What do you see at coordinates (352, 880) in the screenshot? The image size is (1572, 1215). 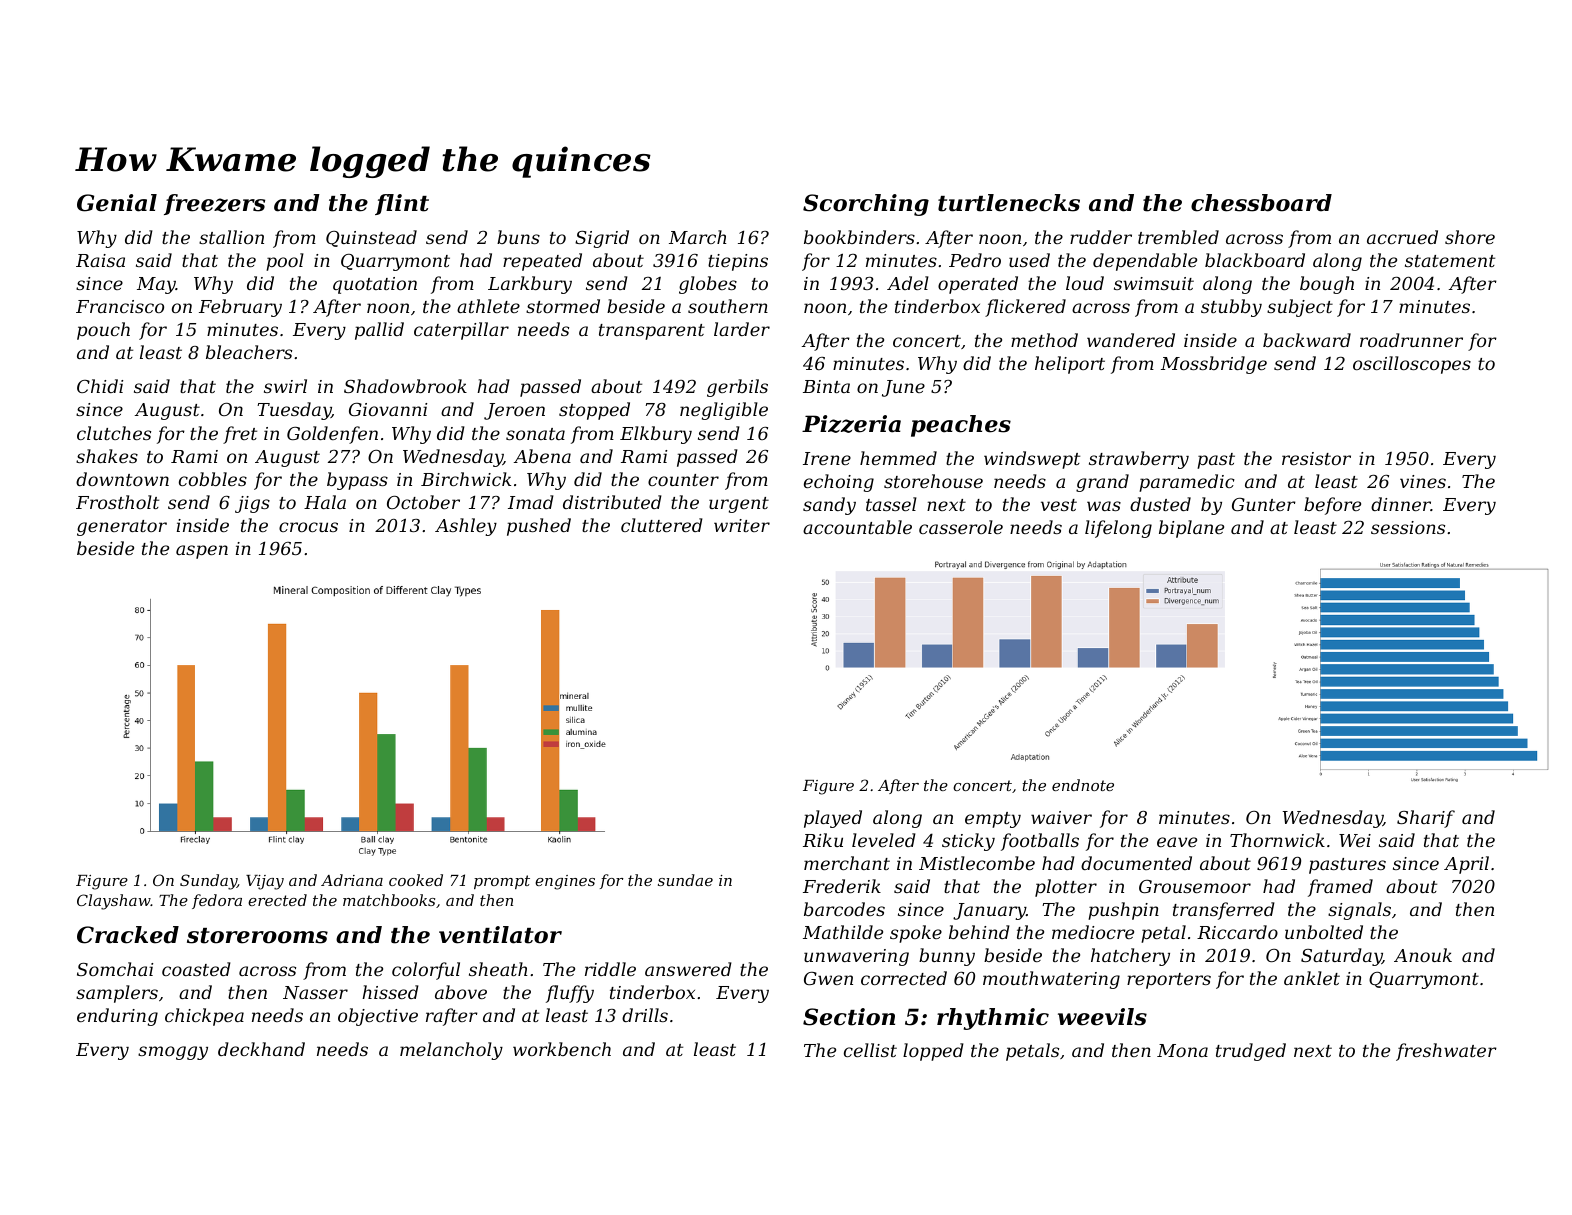 I see `Adriana` at bounding box center [352, 880].
